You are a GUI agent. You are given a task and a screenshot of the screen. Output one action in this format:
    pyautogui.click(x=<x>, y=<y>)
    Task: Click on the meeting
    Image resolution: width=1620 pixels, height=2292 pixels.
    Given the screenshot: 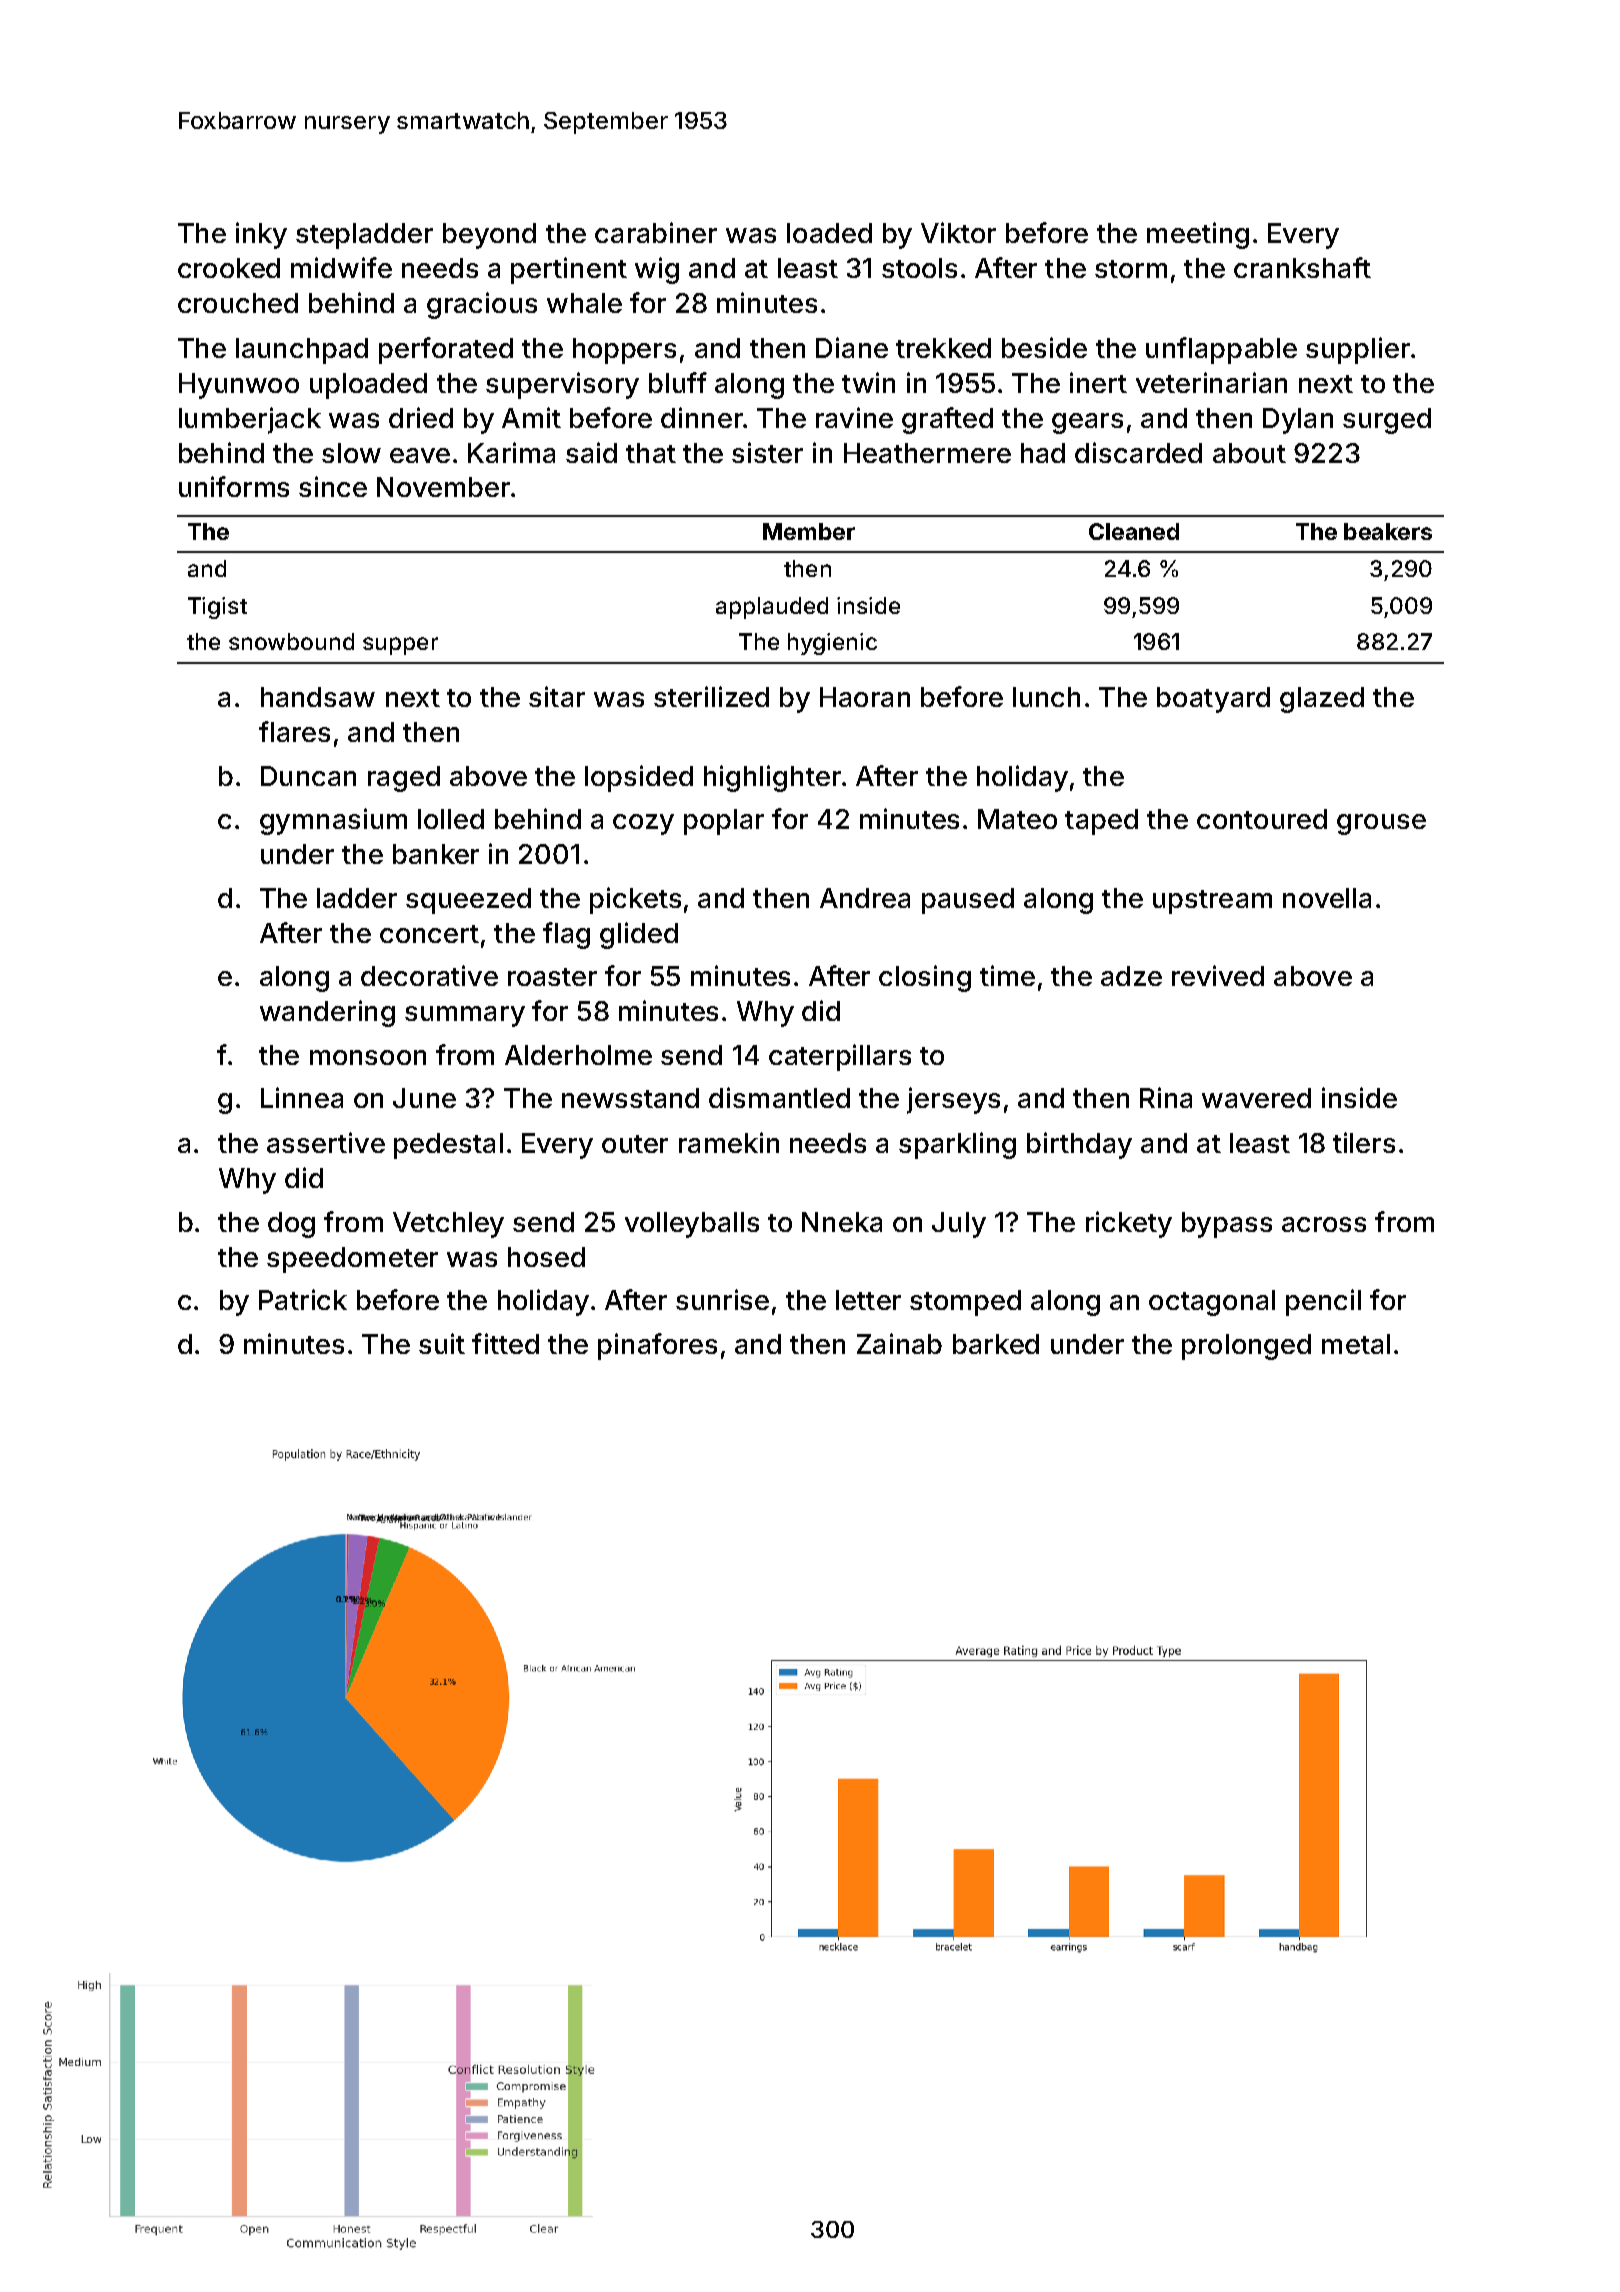 What is the action you would take?
    pyautogui.click(x=1198, y=235)
